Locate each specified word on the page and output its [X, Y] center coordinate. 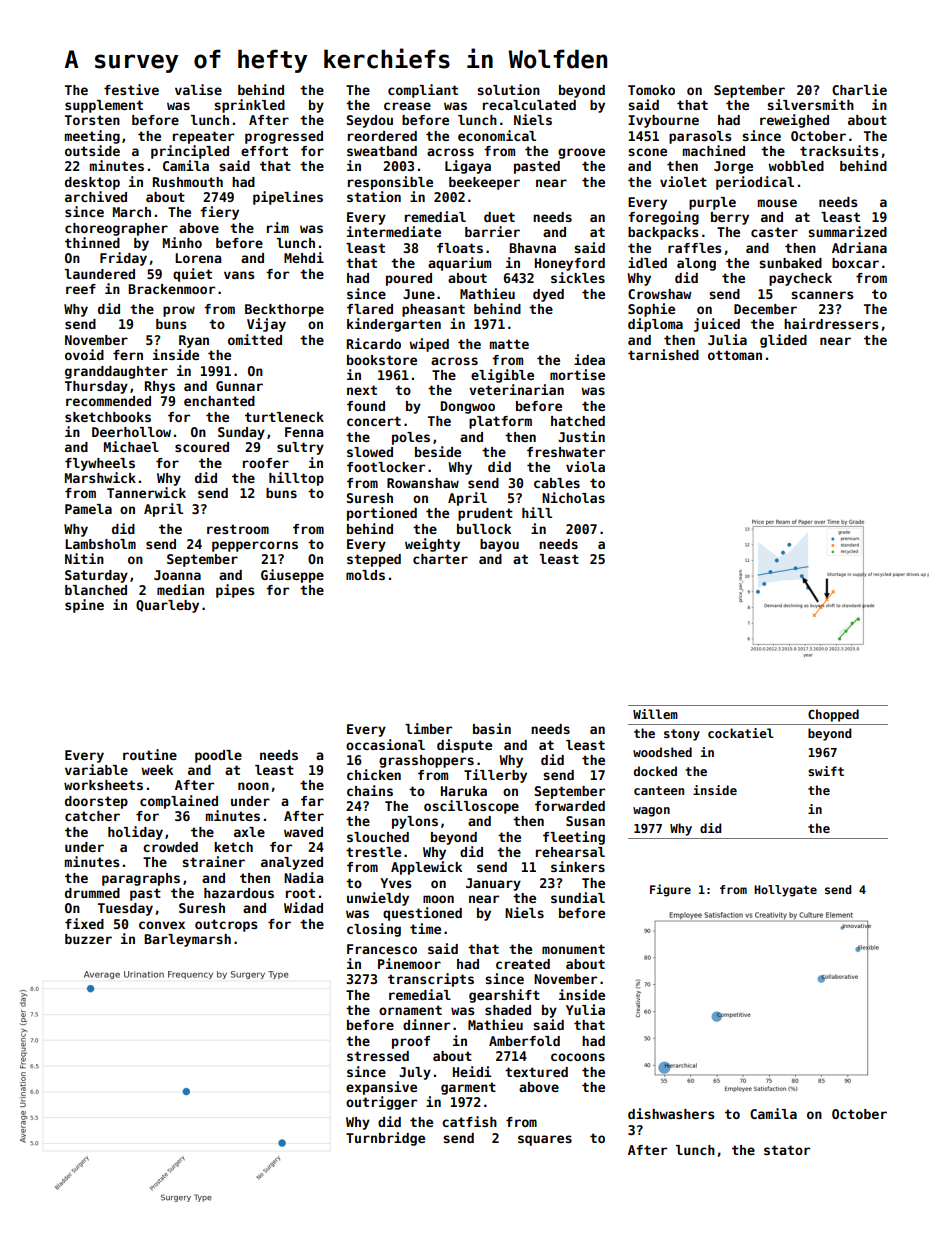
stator [787, 1150]
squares [545, 1140]
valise [198, 89]
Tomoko [651, 90]
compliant [423, 91]
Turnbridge [385, 1139]
